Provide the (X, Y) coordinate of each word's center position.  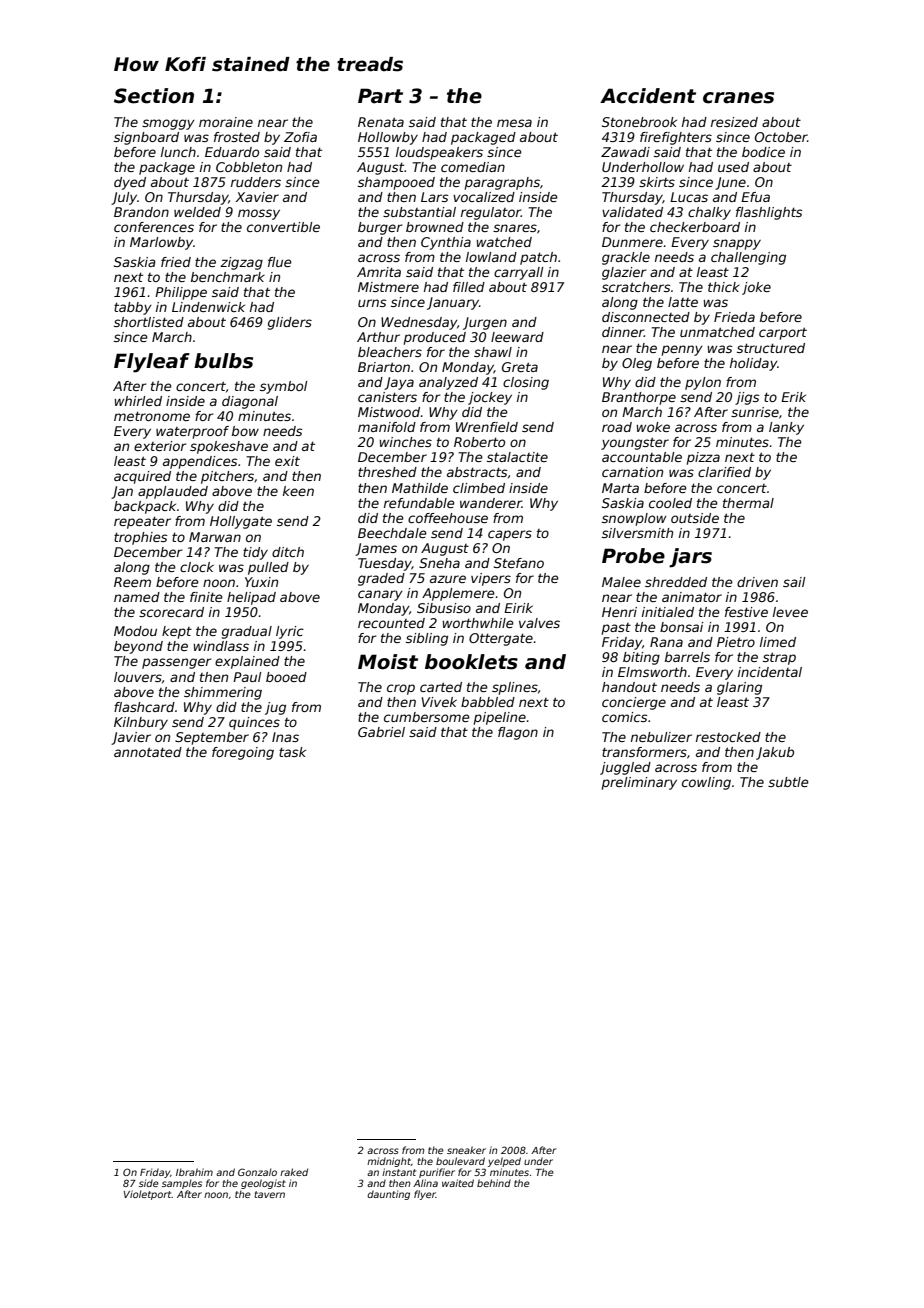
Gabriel (381, 732)
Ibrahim (194, 1172)
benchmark (228, 277)
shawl (493, 352)
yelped (504, 1162)
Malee (621, 582)
